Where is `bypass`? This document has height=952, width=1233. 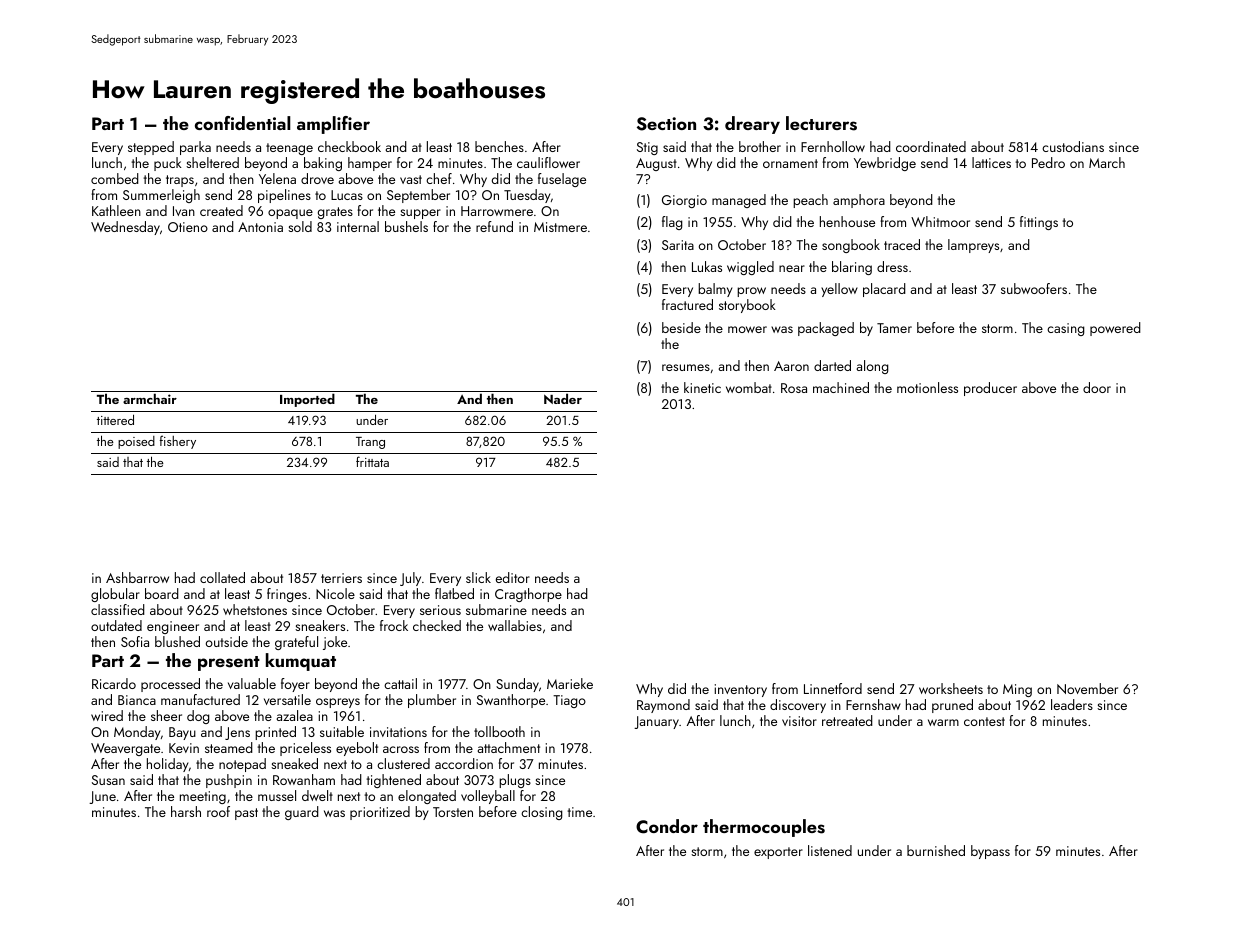
bypass is located at coordinates (990, 852).
